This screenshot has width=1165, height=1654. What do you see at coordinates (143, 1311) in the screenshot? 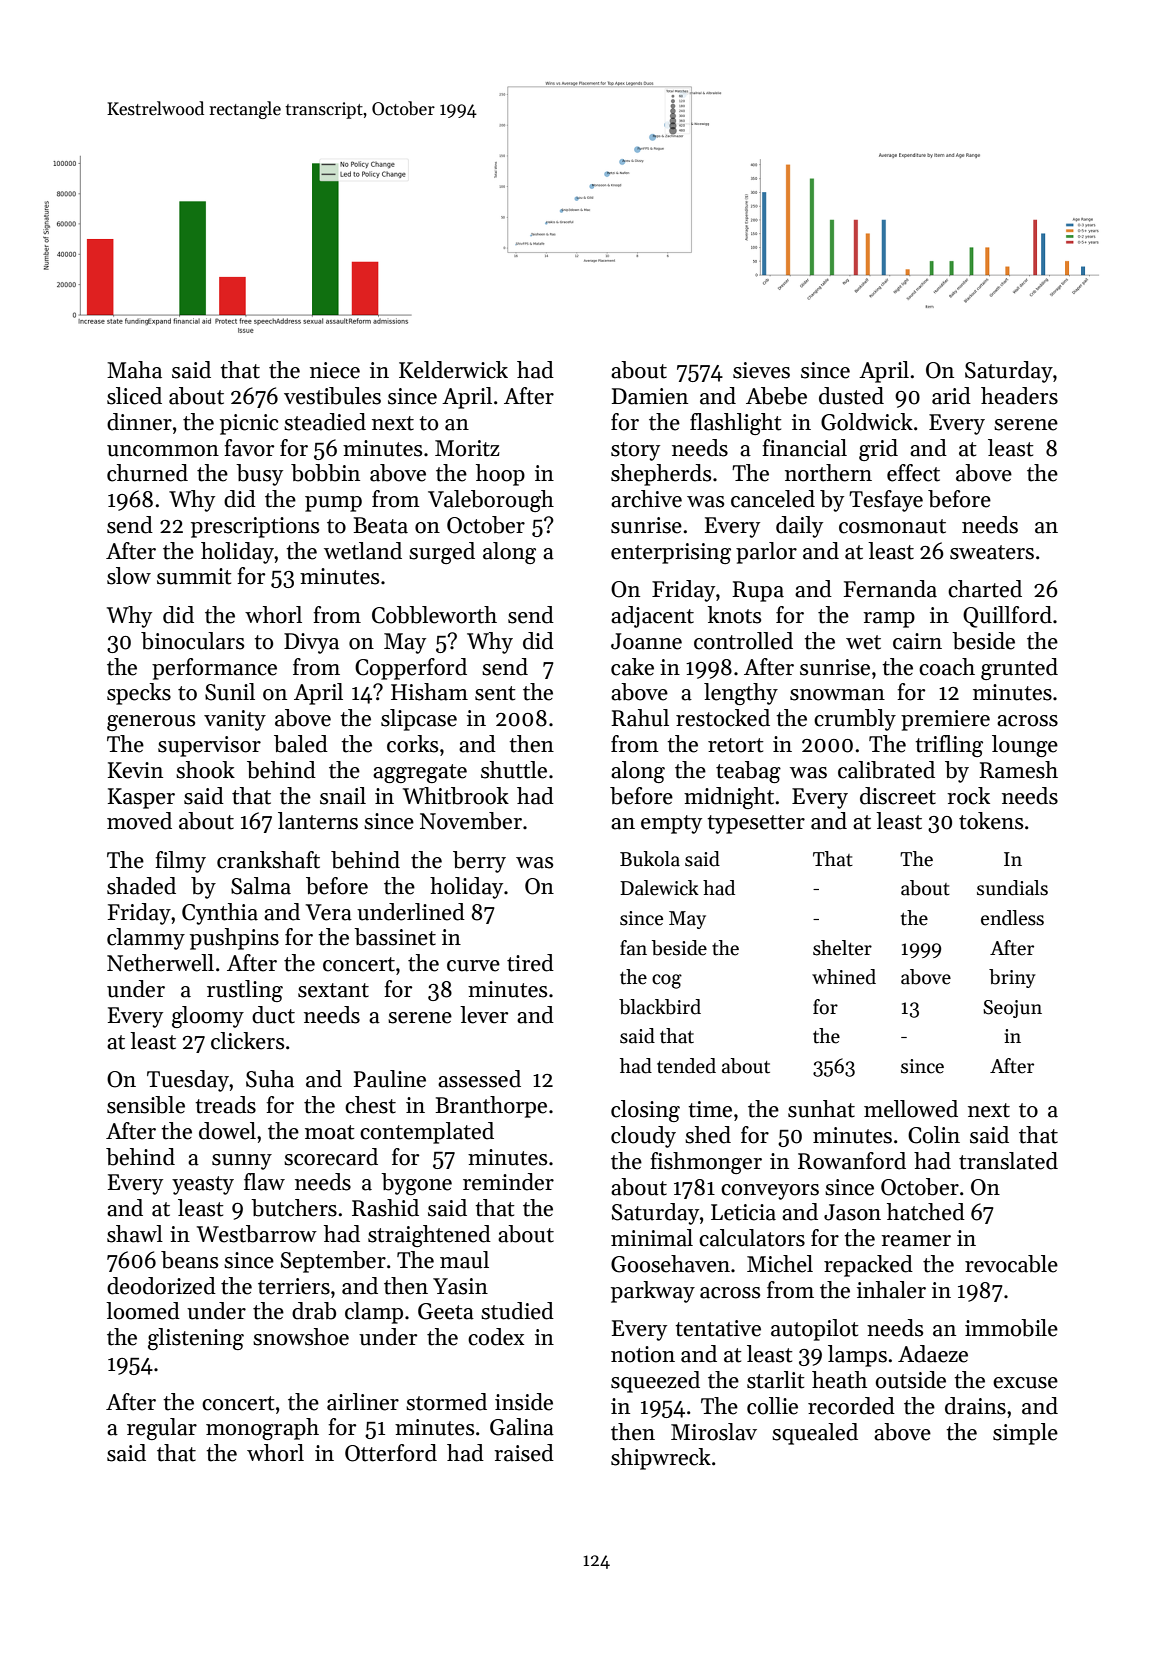
I see `loomed` at bounding box center [143, 1311].
